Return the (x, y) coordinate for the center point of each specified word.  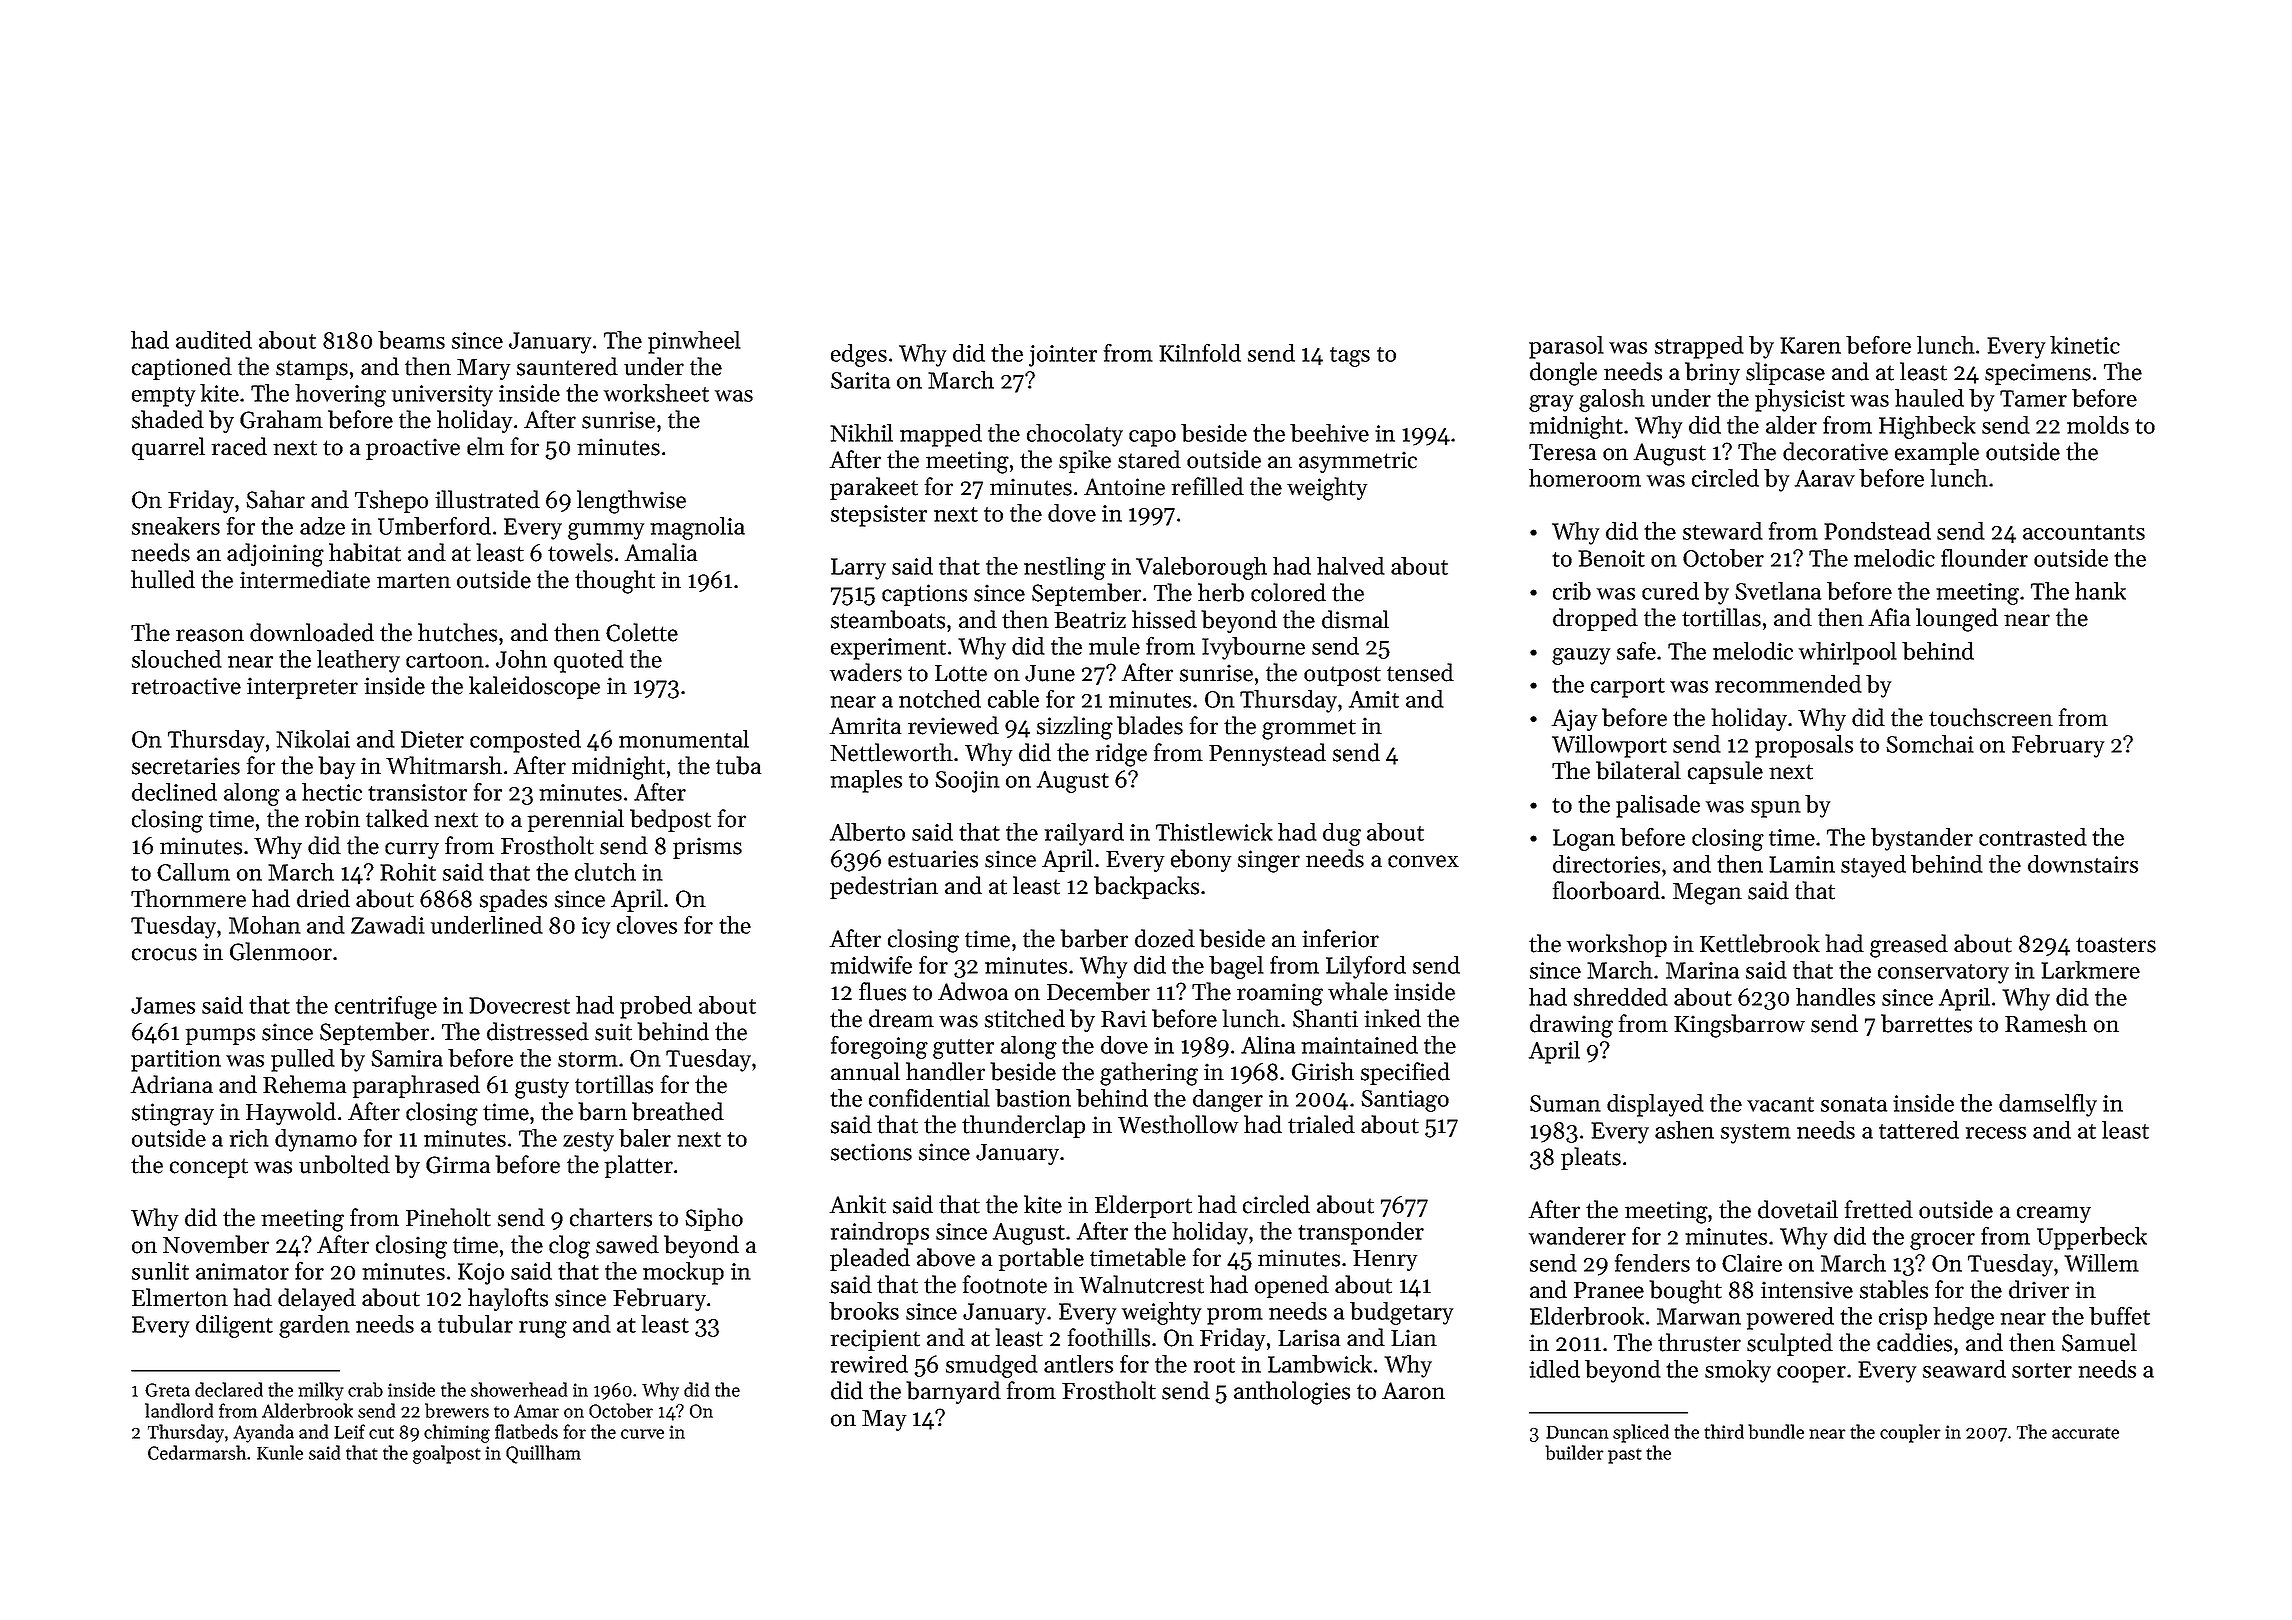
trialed (1321, 1124)
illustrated (487, 499)
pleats (1591, 1158)
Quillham (543, 1454)
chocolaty (1075, 435)
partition (176, 1061)
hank (2100, 591)
